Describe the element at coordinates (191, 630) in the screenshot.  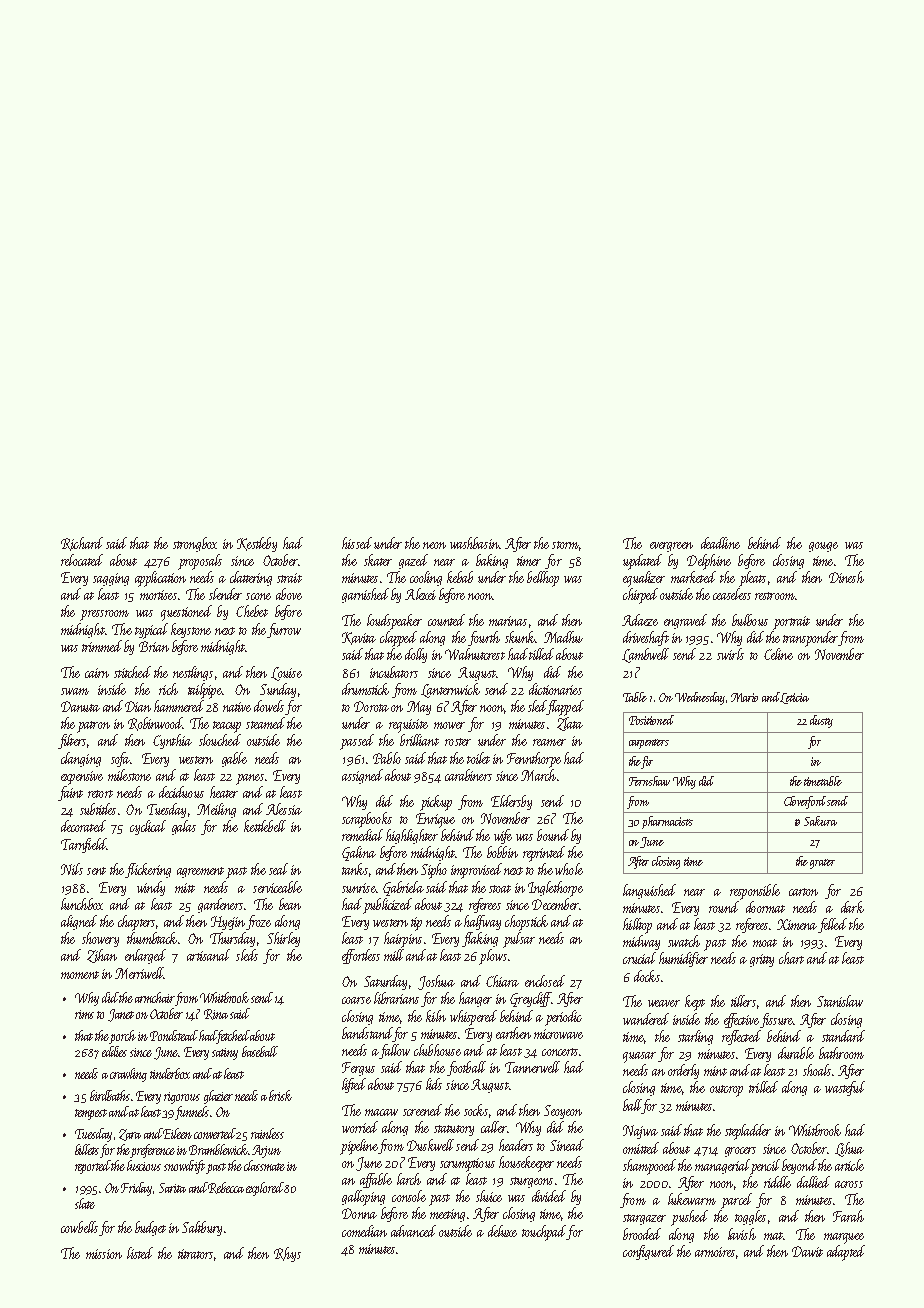
I see `keystone` at that location.
